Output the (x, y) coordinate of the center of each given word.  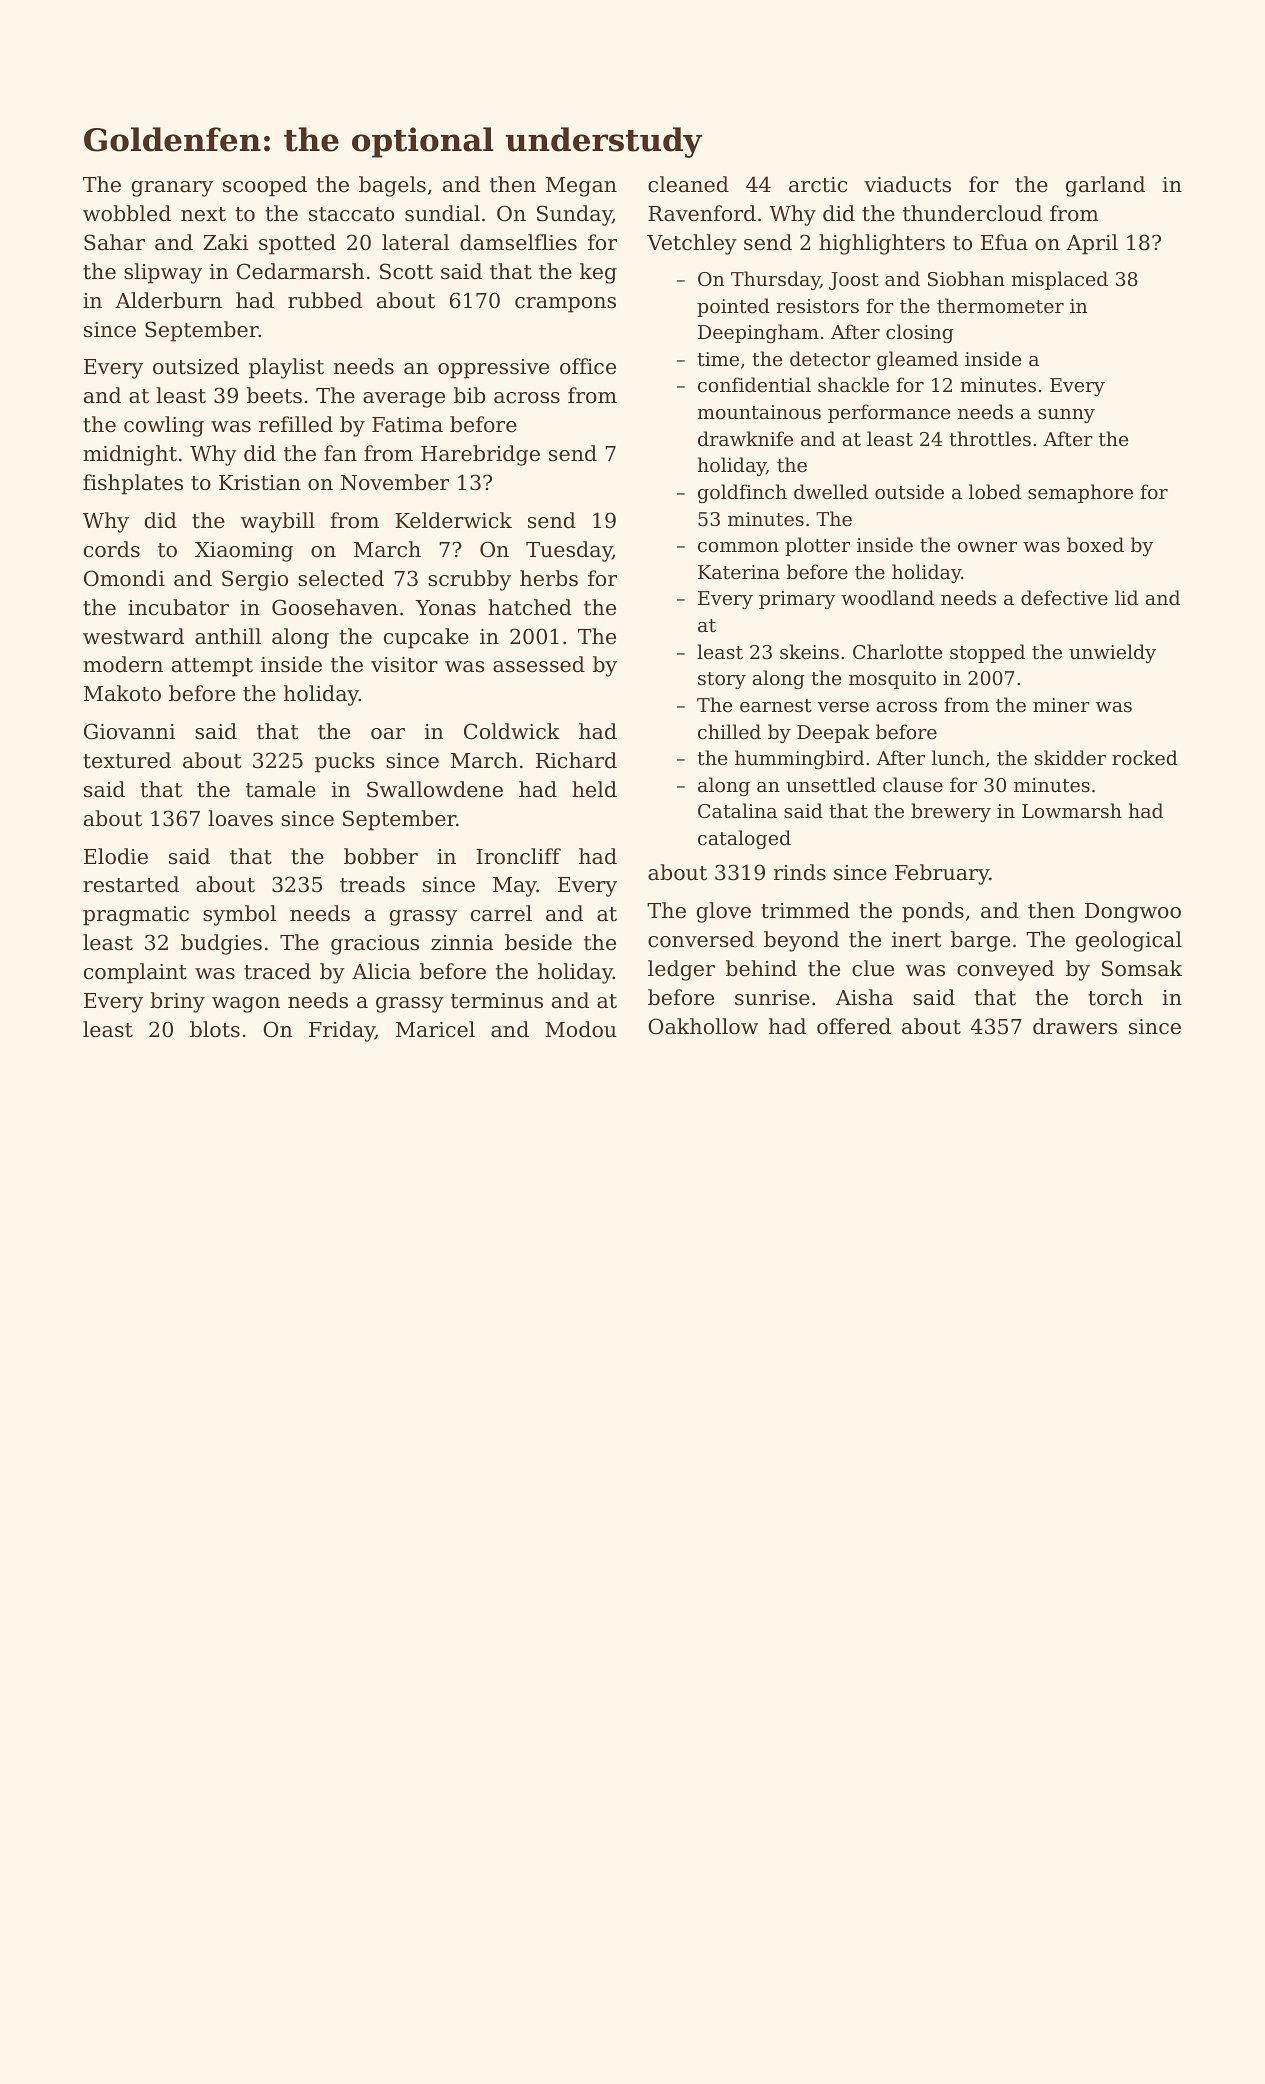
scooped (265, 186)
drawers (1075, 1026)
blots (215, 1029)
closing (920, 333)
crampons (565, 305)
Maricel (435, 1029)
